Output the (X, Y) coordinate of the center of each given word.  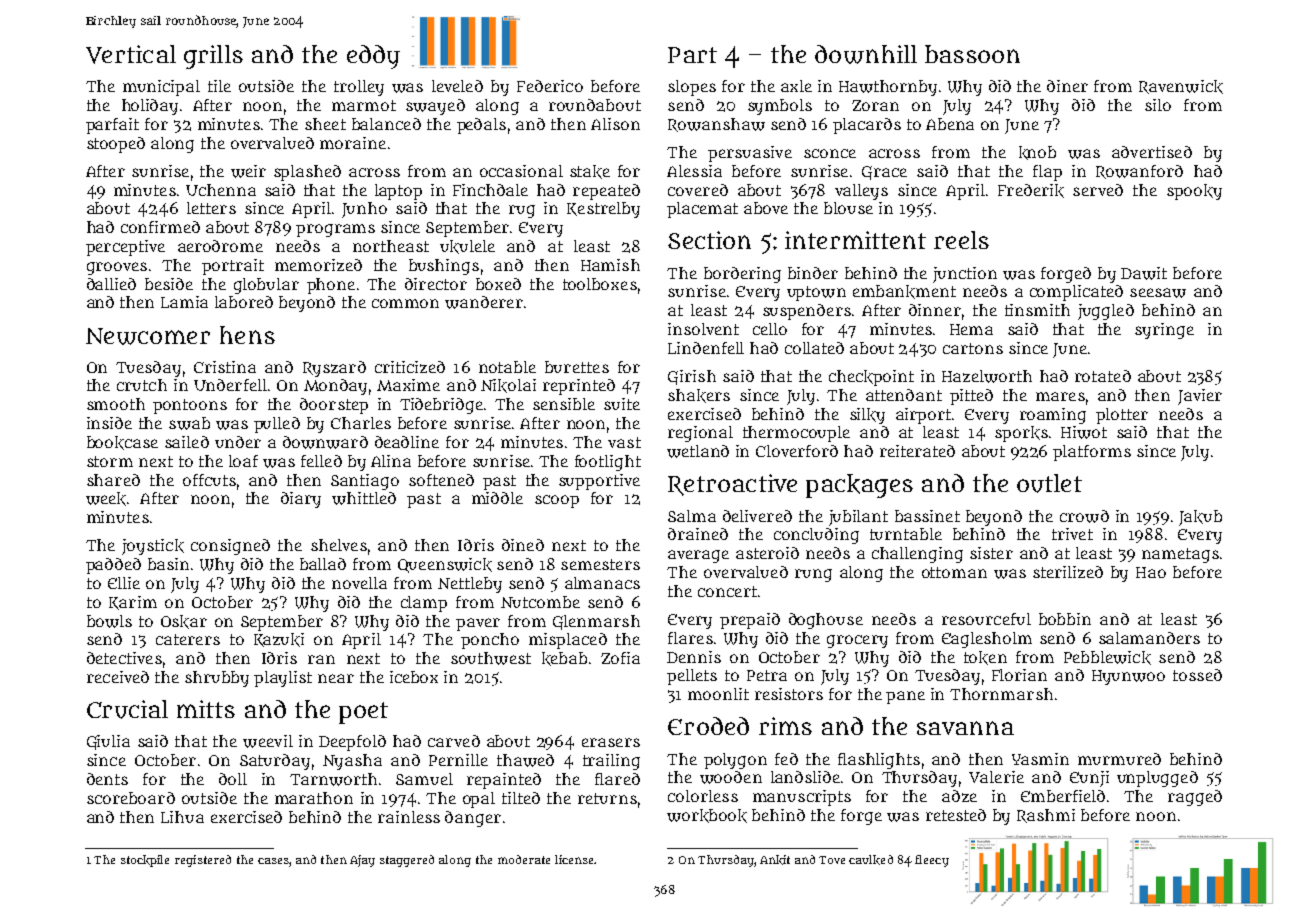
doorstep (334, 406)
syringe (1164, 331)
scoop (557, 501)
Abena (950, 124)
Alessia (694, 171)
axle (796, 86)
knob (1037, 153)
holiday (150, 107)
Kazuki (279, 640)
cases (273, 861)
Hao (1151, 572)
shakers (699, 396)
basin (168, 564)
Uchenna (221, 190)
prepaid (750, 621)
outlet (1049, 483)
